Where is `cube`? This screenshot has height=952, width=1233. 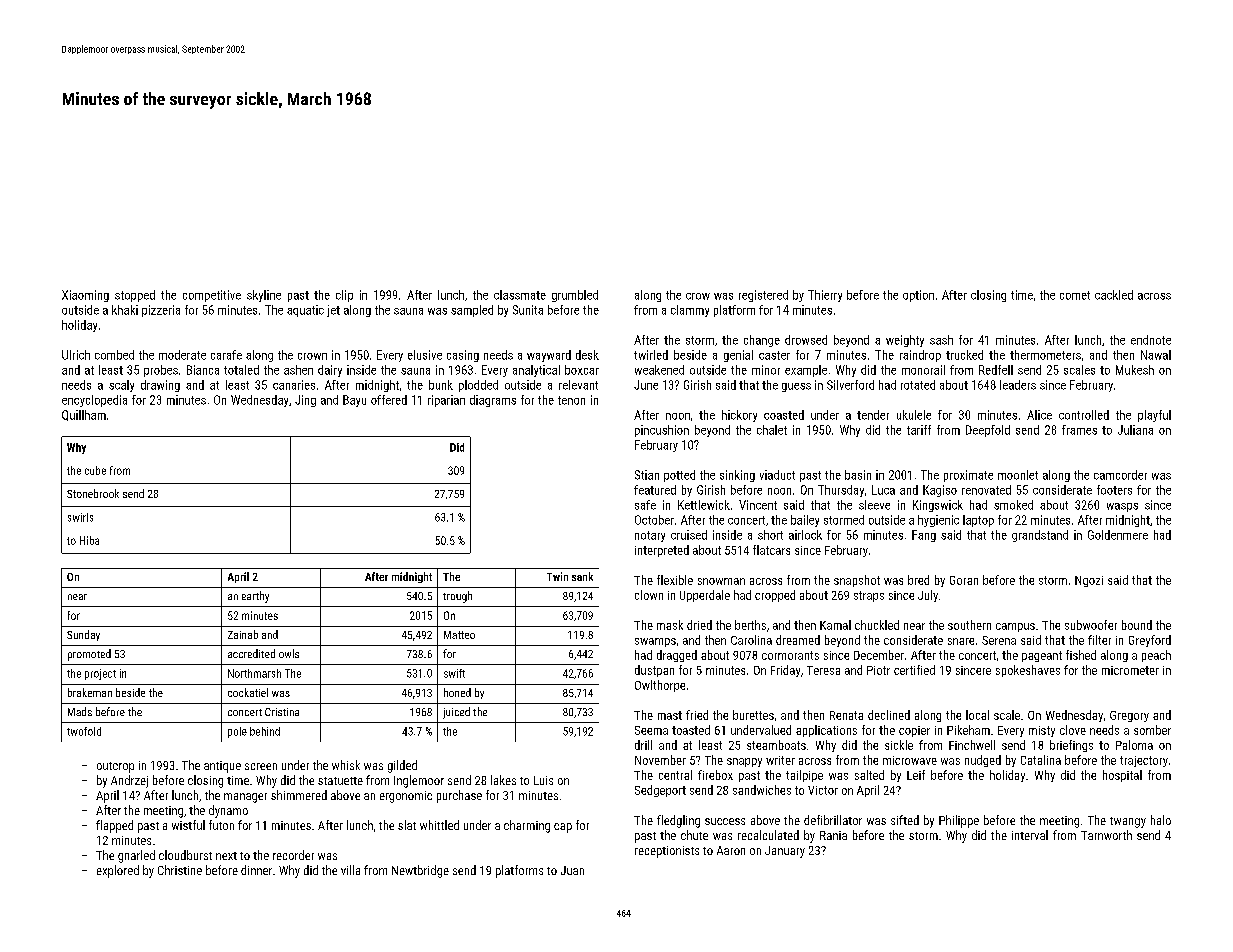 cube is located at coordinates (95, 470).
